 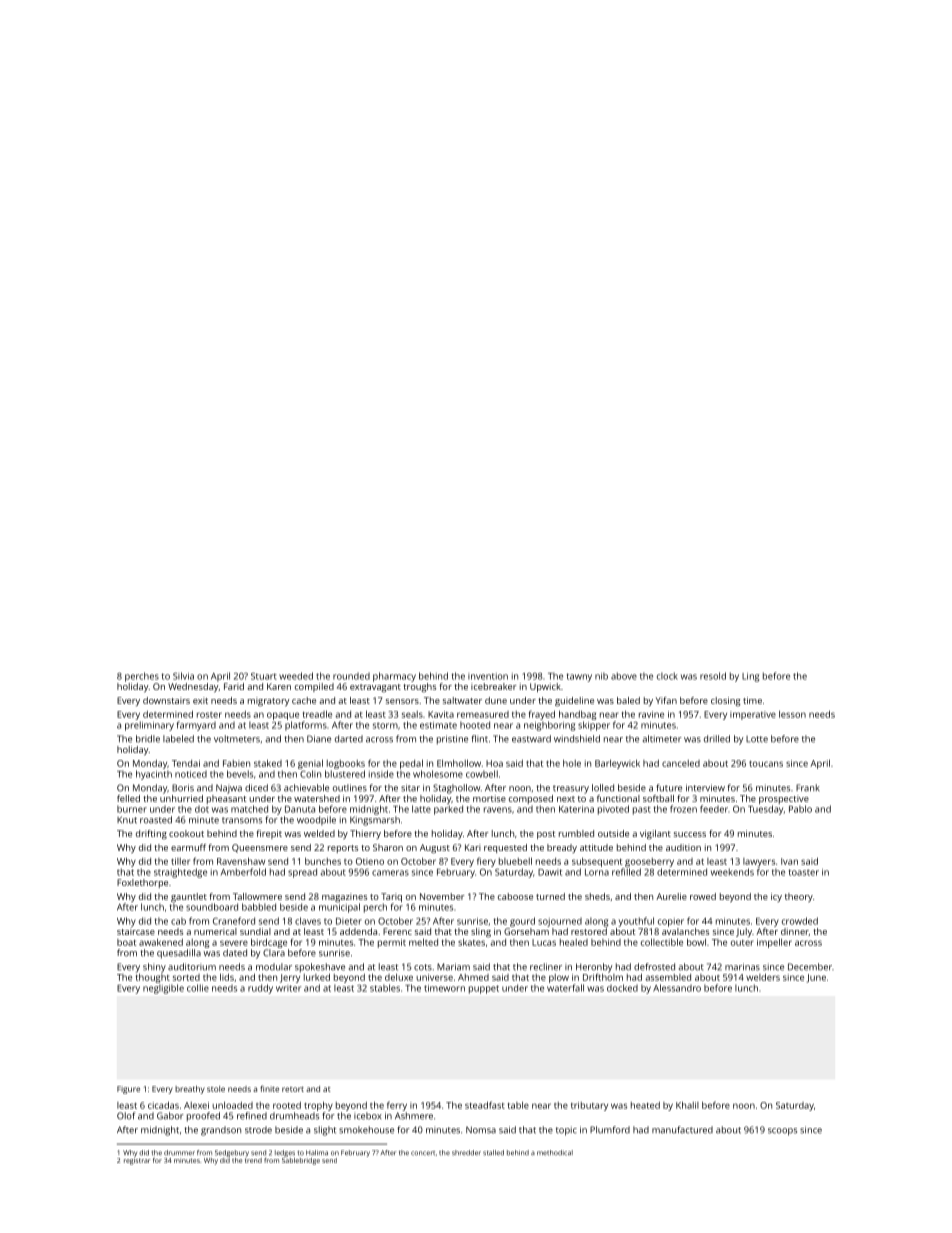 I want to click on storm, so click(x=385, y=726).
